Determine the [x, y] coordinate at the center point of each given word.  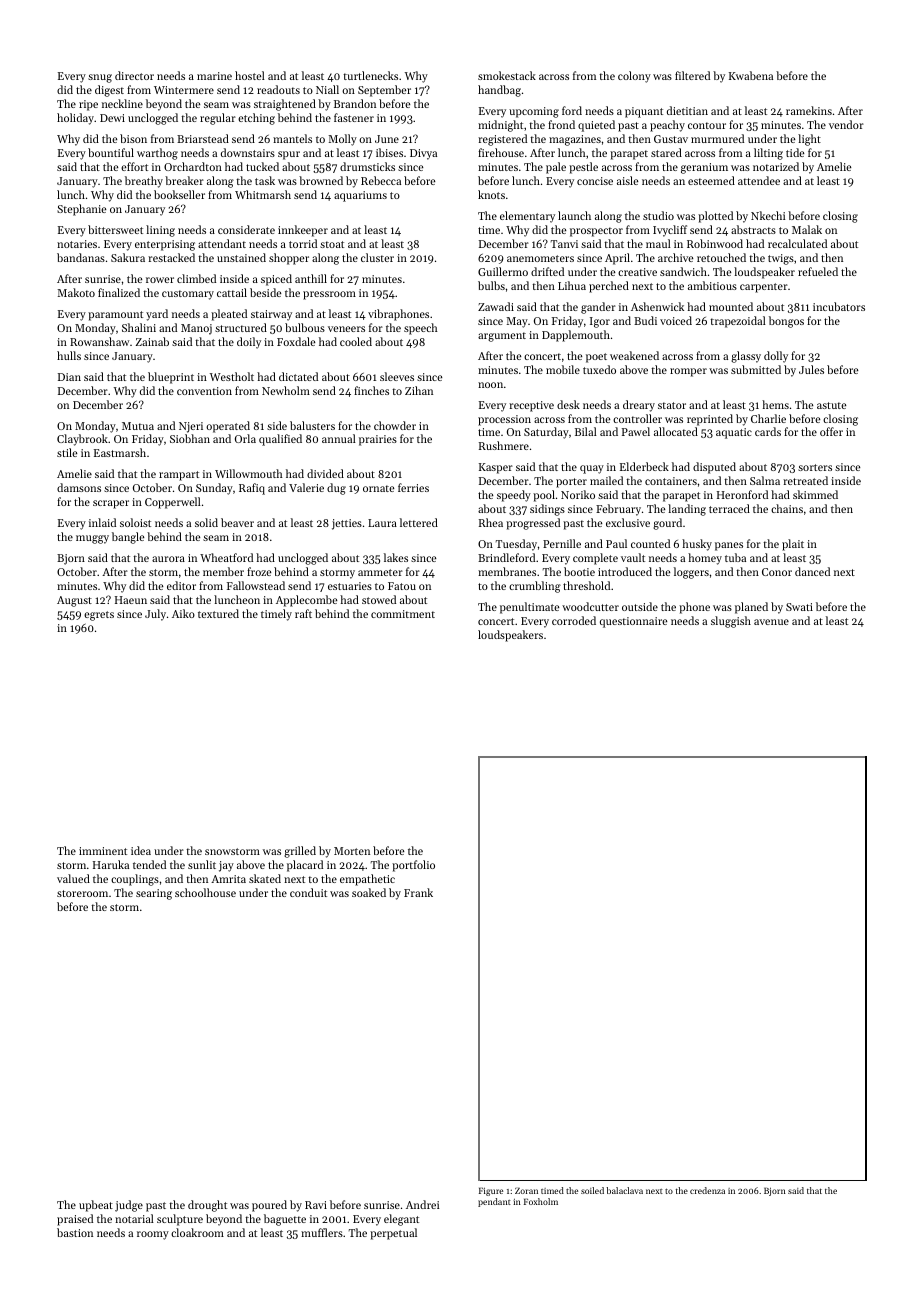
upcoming [534, 112]
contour [707, 125]
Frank [418, 892]
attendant [222, 243]
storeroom [82, 893]
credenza [707, 1190]
